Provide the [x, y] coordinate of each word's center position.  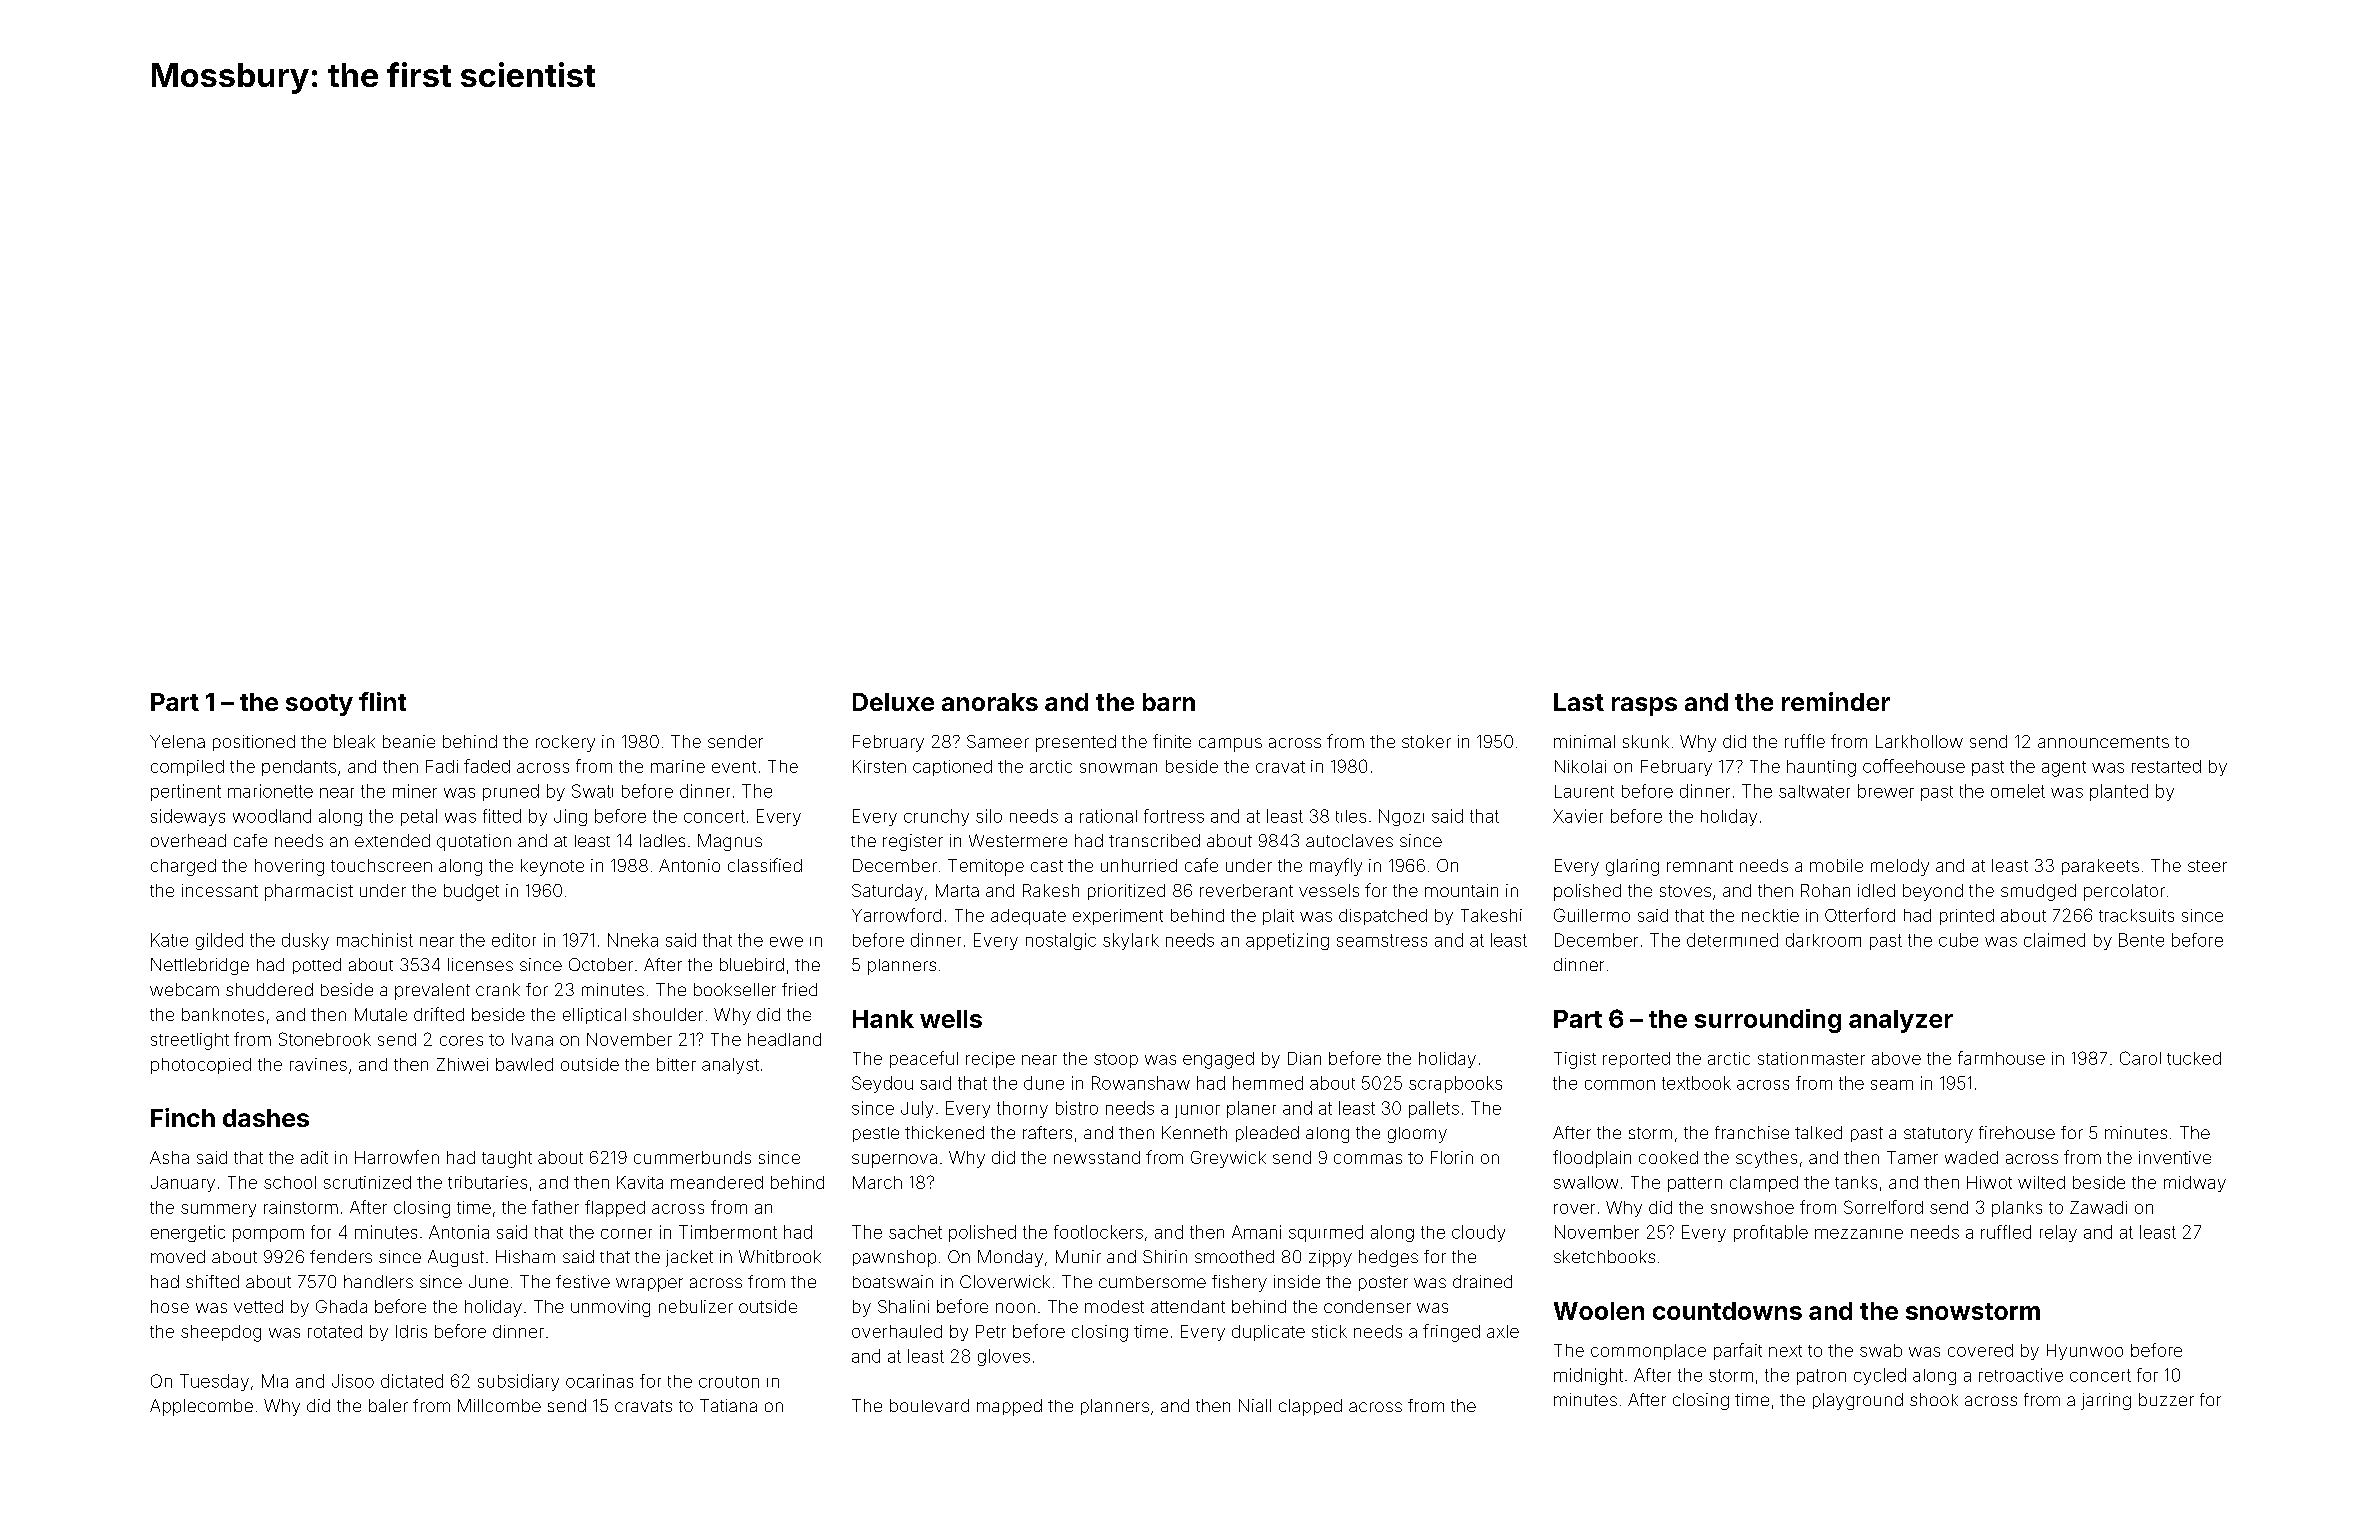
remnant [1700, 866]
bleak [354, 741]
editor [514, 940]
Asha [169, 1157]
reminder [1836, 701]
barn [1169, 702]
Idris [411, 1331]
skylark [1131, 941]
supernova [894, 1161]
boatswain [893, 1281]
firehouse [2017, 1132]
